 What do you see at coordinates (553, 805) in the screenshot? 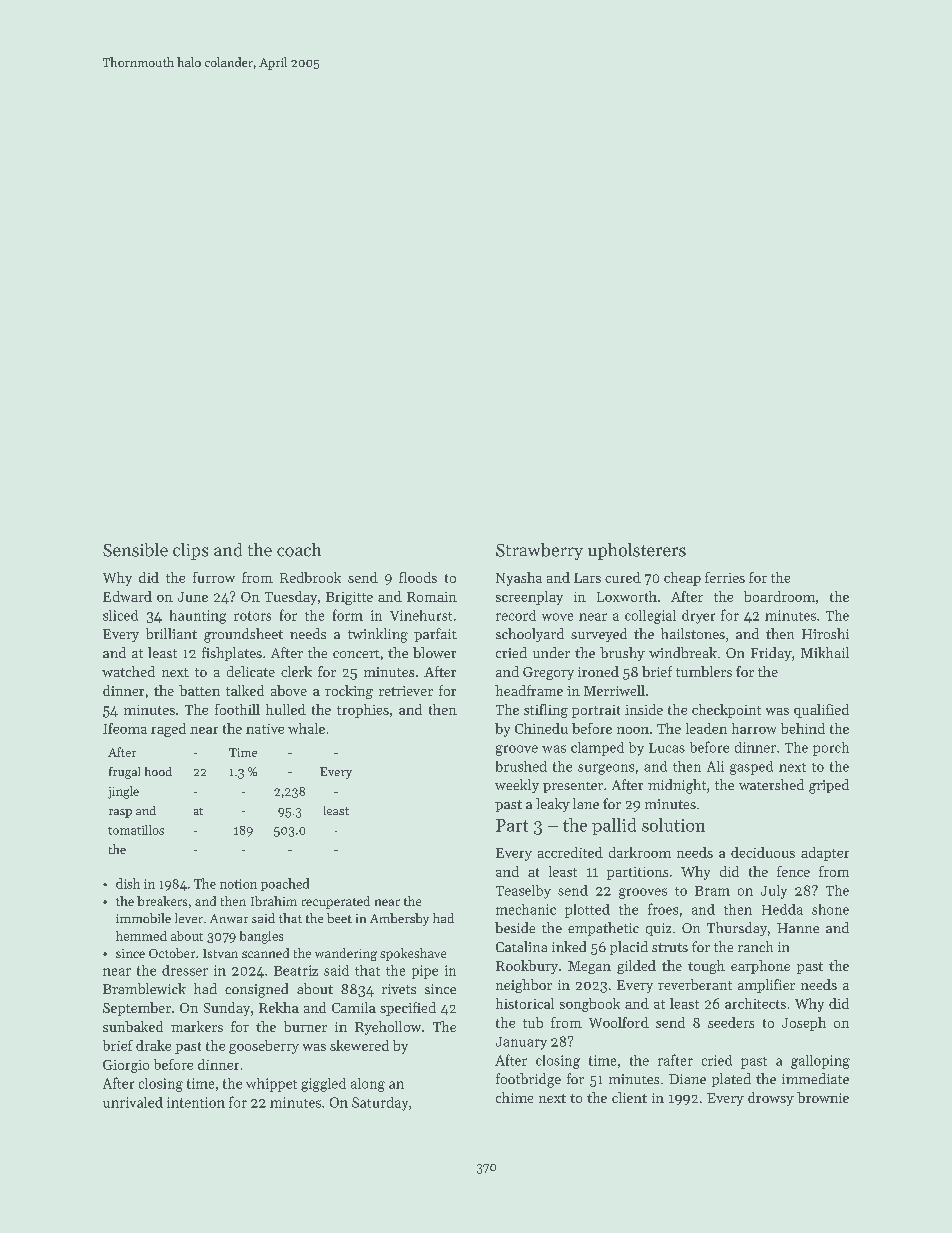
I see `leaky` at bounding box center [553, 805].
